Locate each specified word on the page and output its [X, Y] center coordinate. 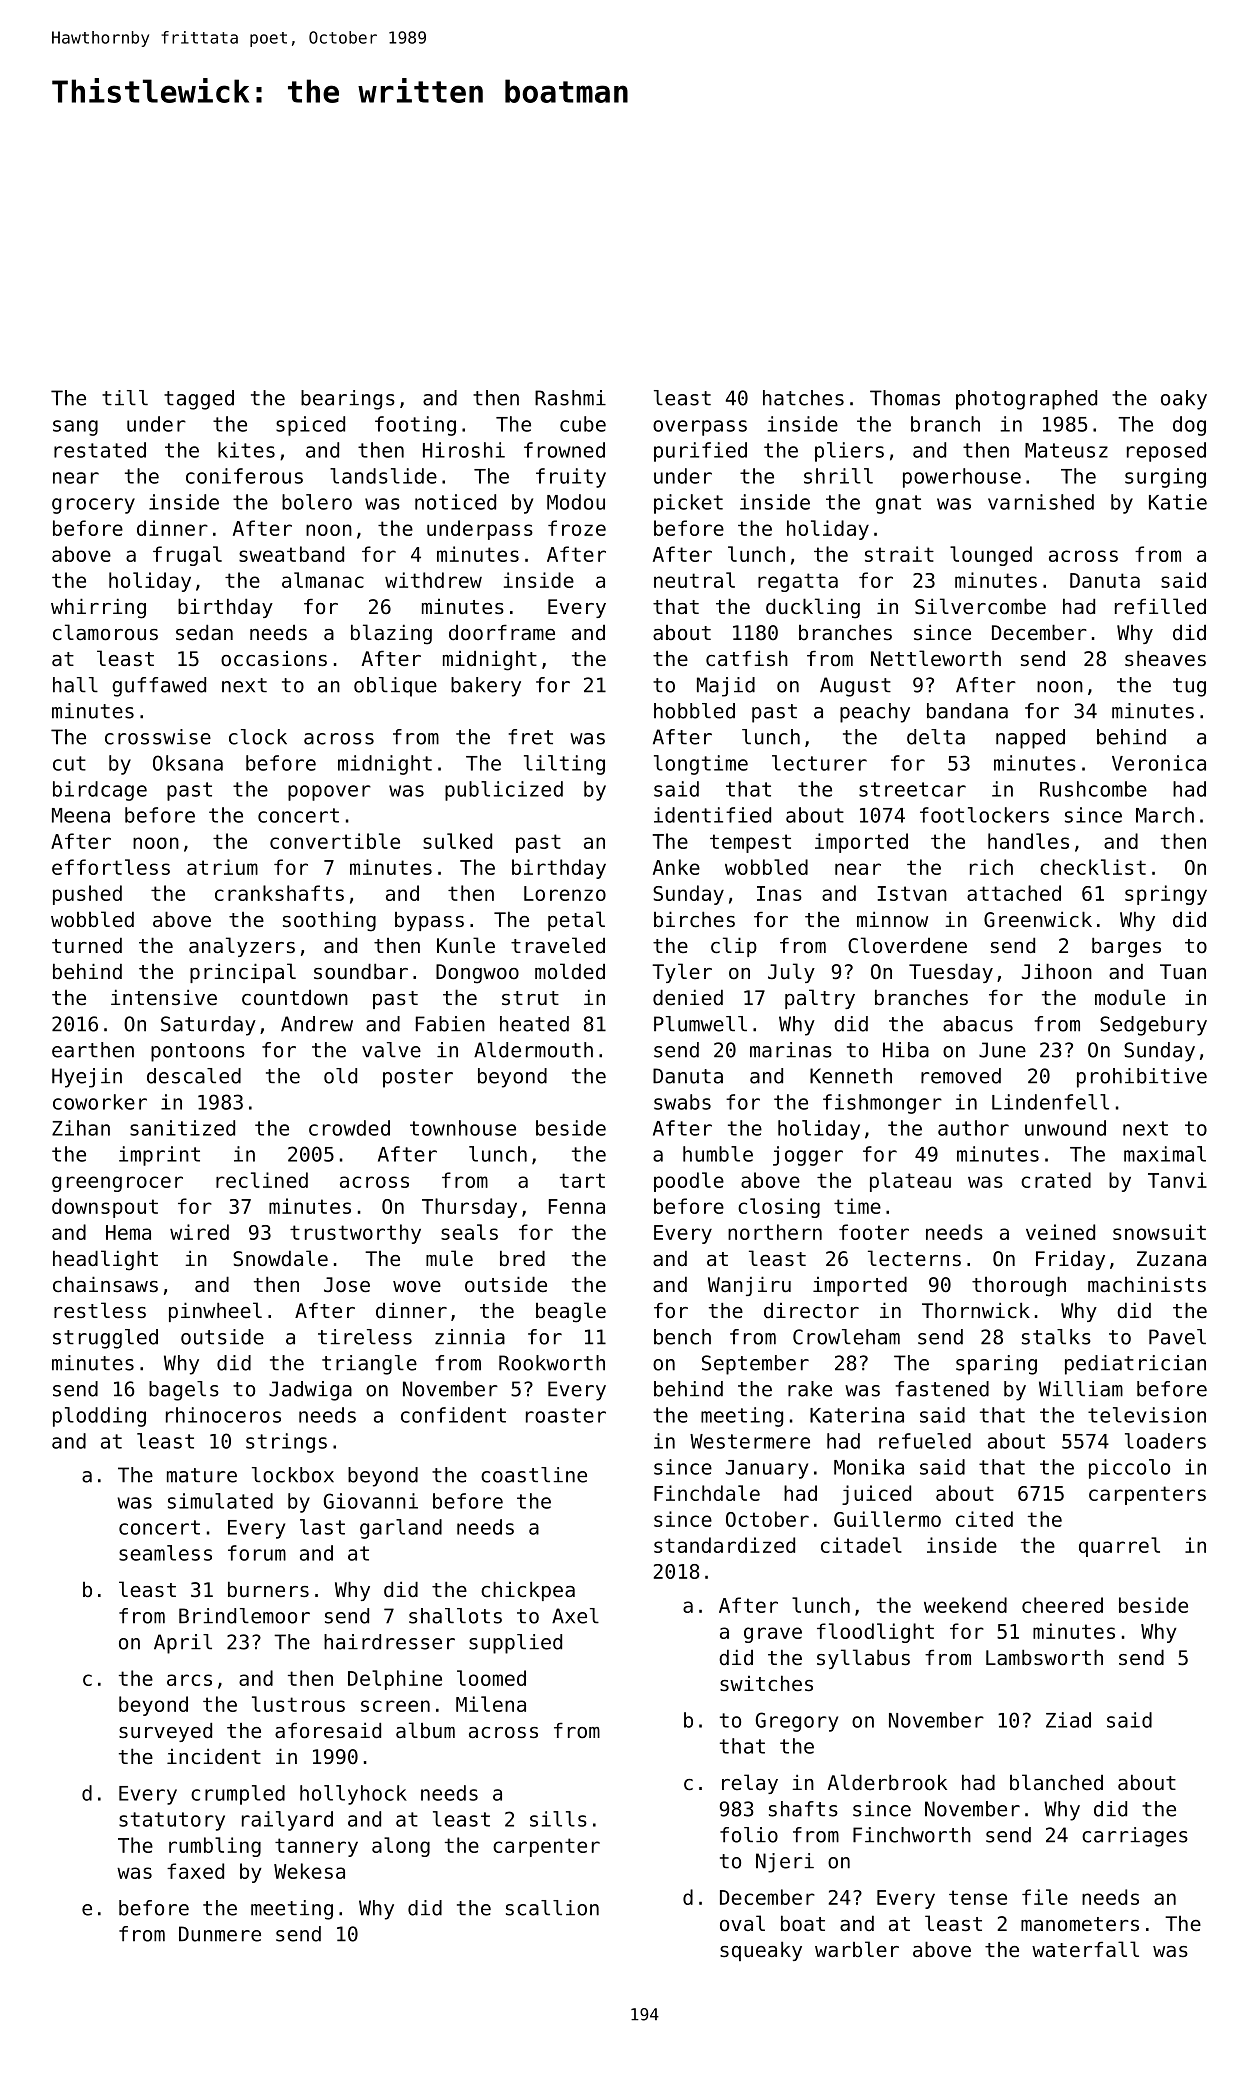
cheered [1062, 1605]
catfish [747, 658]
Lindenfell [1050, 1102]
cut [69, 763]
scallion [552, 1908]
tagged [199, 400]
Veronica [1159, 763]
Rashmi [570, 398]
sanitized [182, 1128]
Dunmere [220, 1934]
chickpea [528, 1591]
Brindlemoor [244, 1616]
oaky [1184, 400]
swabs [682, 1102]
